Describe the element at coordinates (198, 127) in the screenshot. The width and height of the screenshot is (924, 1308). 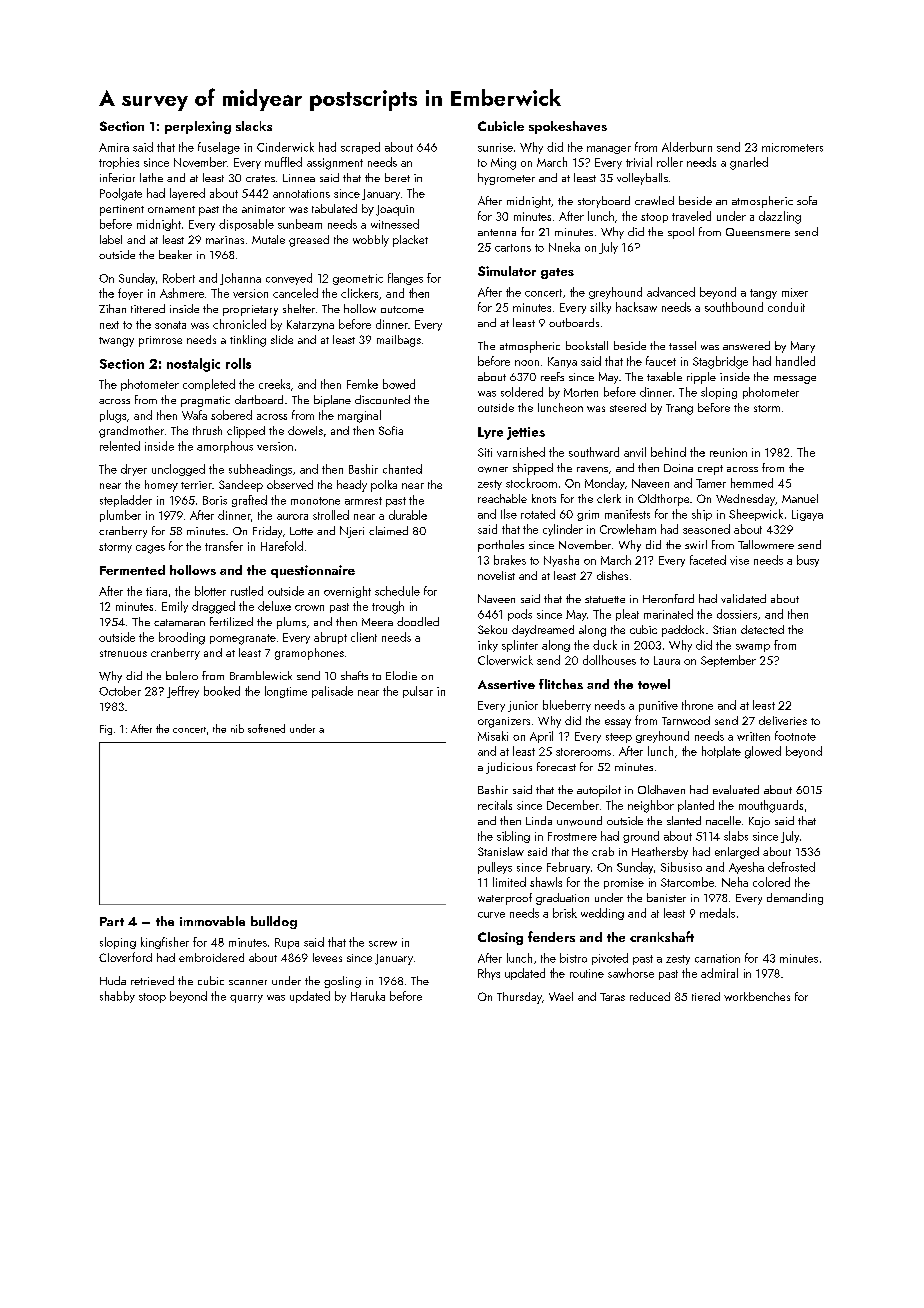
I see `perplexing` at that location.
